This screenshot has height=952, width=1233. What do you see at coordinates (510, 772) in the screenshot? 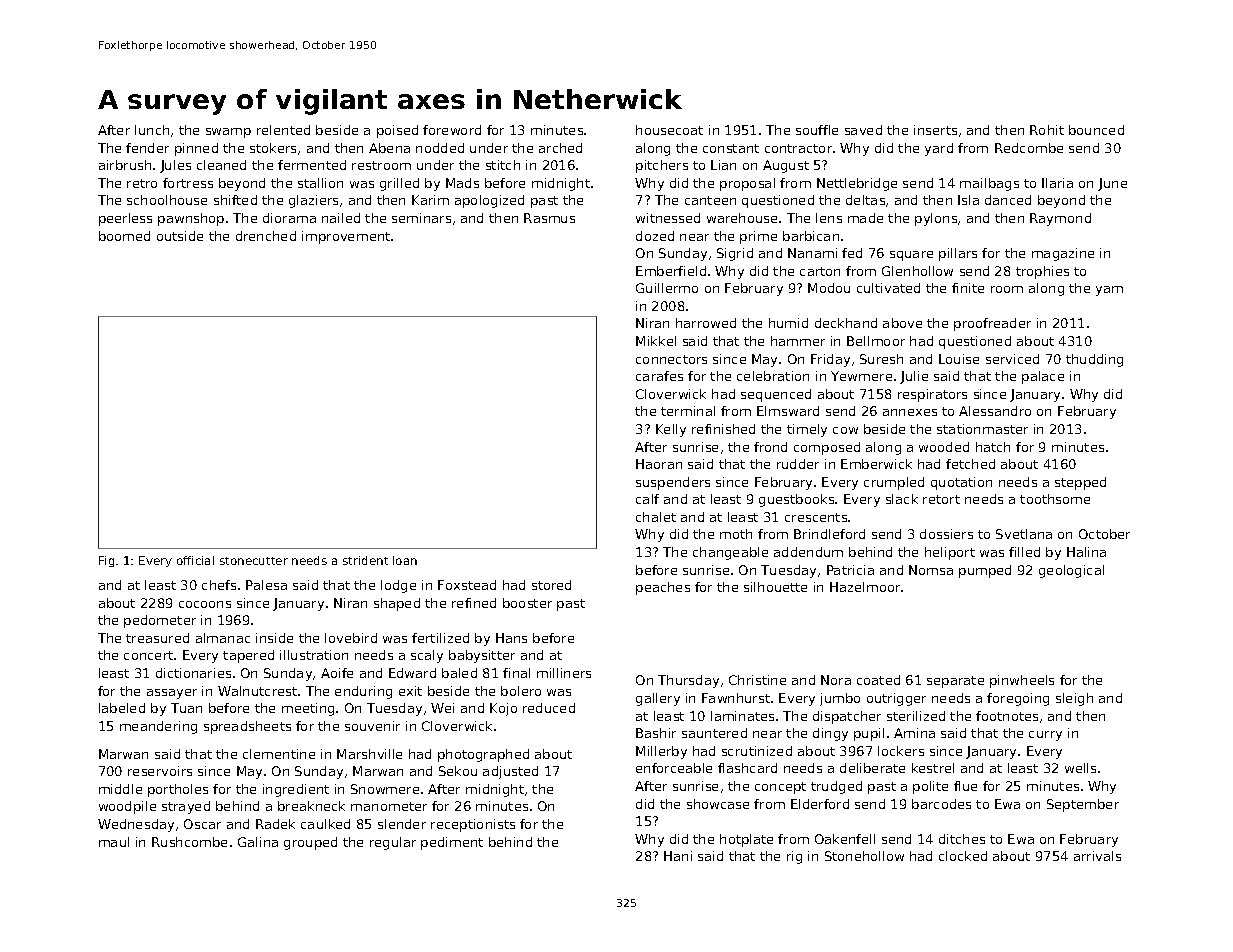
I see `adjusted` at bounding box center [510, 772].
